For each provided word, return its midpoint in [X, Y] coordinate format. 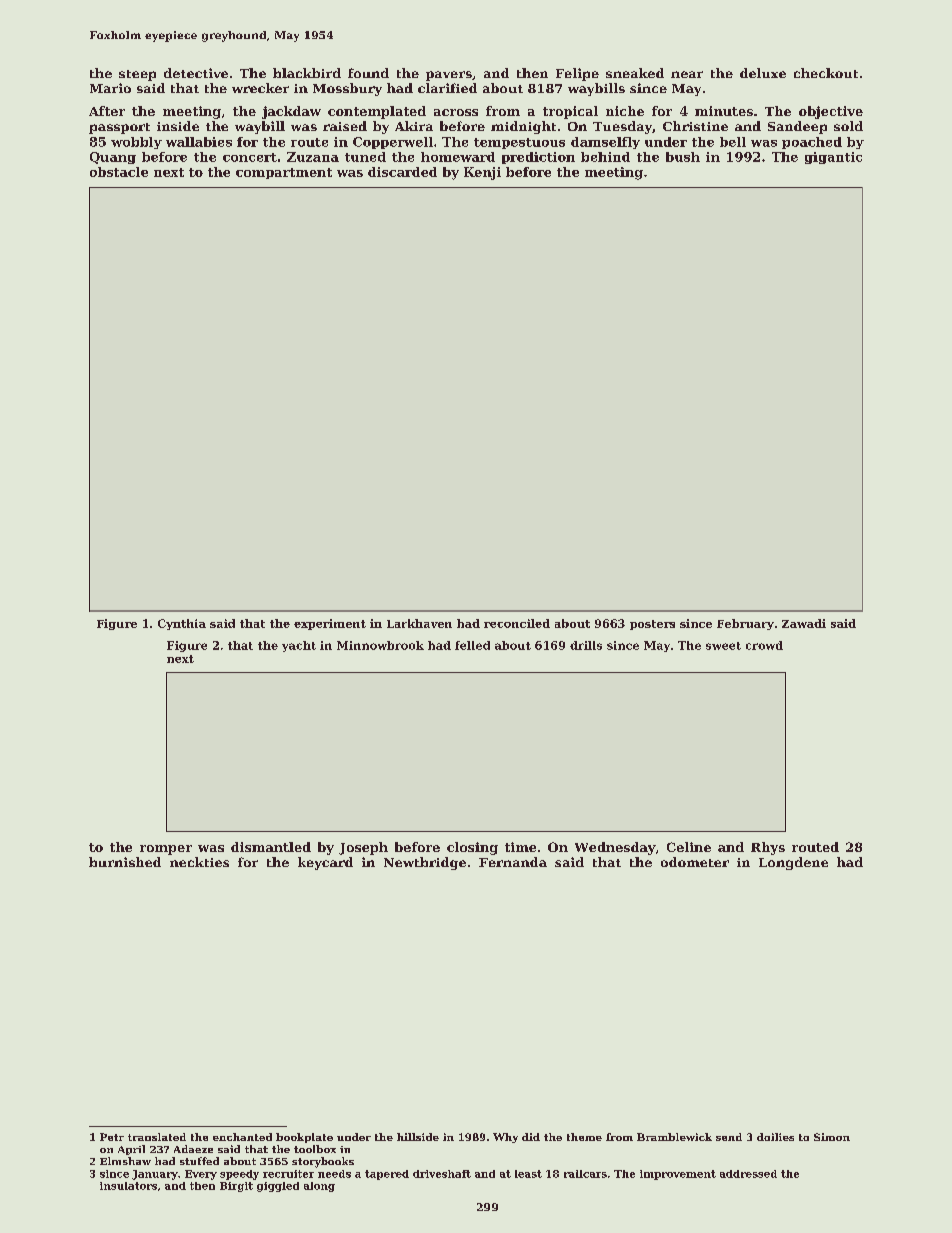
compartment [284, 173]
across [456, 112]
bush [683, 157]
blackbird [307, 73]
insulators [128, 1186]
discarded [402, 172]
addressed [748, 1174]
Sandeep [797, 127]
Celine [689, 847]
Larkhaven [419, 623]
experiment [330, 624]
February [745, 624]
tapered [387, 1175]
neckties [199, 862]
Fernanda [513, 862]
